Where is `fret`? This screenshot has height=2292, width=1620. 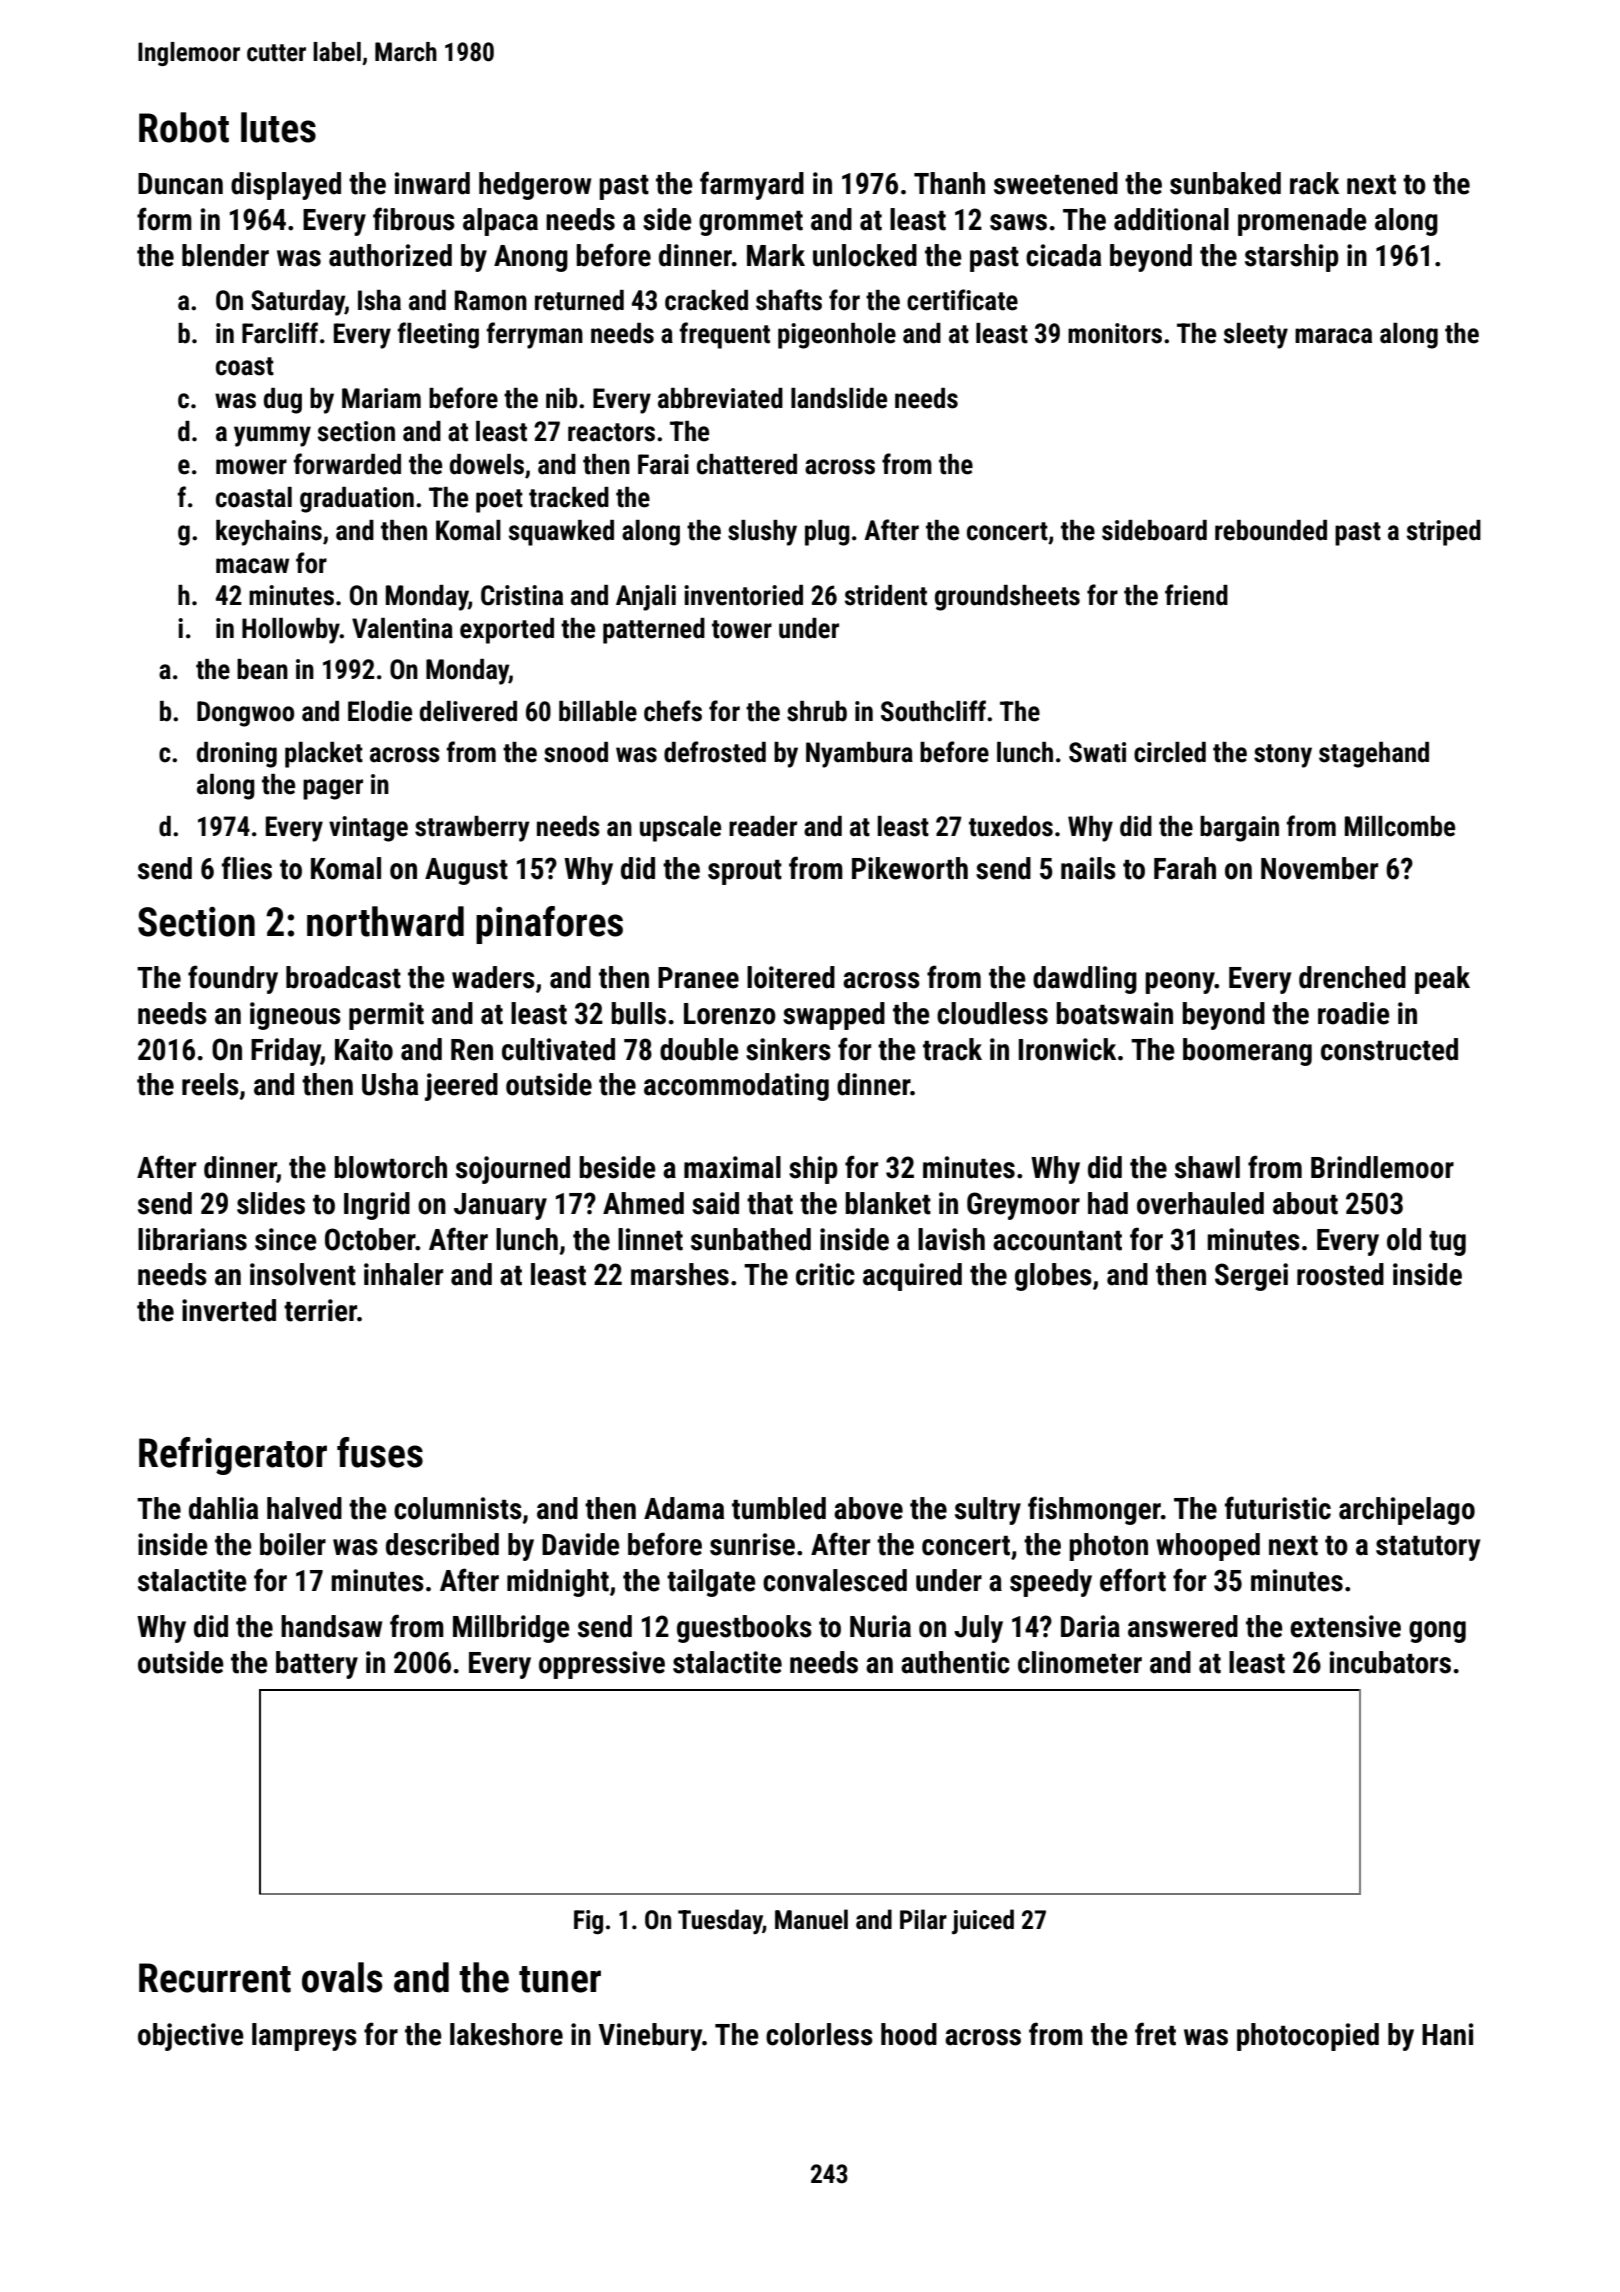 fret is located at coordinates (1155, 2034).
